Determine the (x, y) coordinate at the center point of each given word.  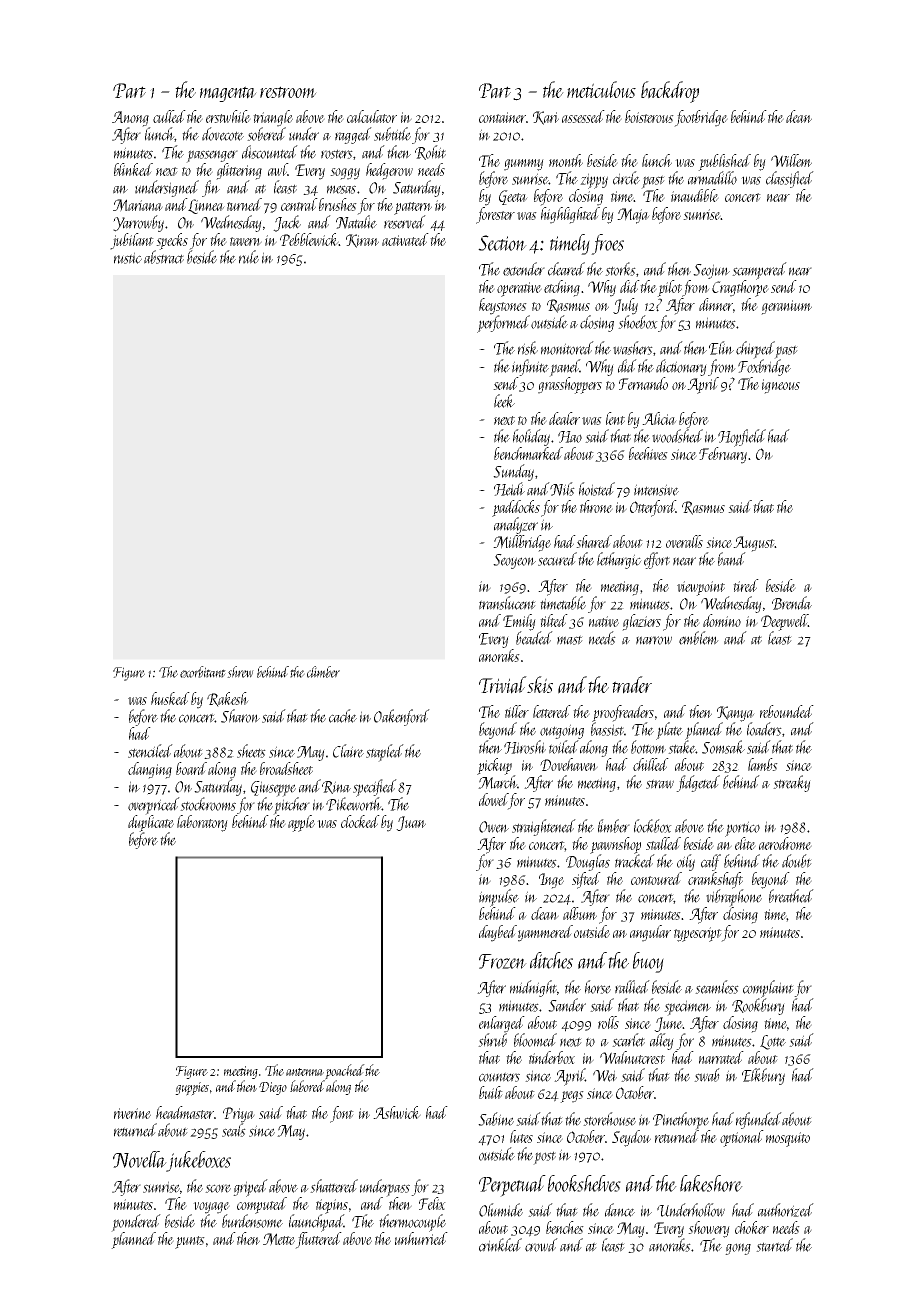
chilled (651, 764)
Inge (551, 881)
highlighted (570, 215)
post (545, 1158)
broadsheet (286, 768)
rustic (128, 258)
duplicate (151, 823)
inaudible (695, 195)
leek (504, 401)
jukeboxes (199, 1161)
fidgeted (698, 783)
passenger (212, 156)
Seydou (631, 1138)
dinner (716, 304)
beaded (534, 638)
